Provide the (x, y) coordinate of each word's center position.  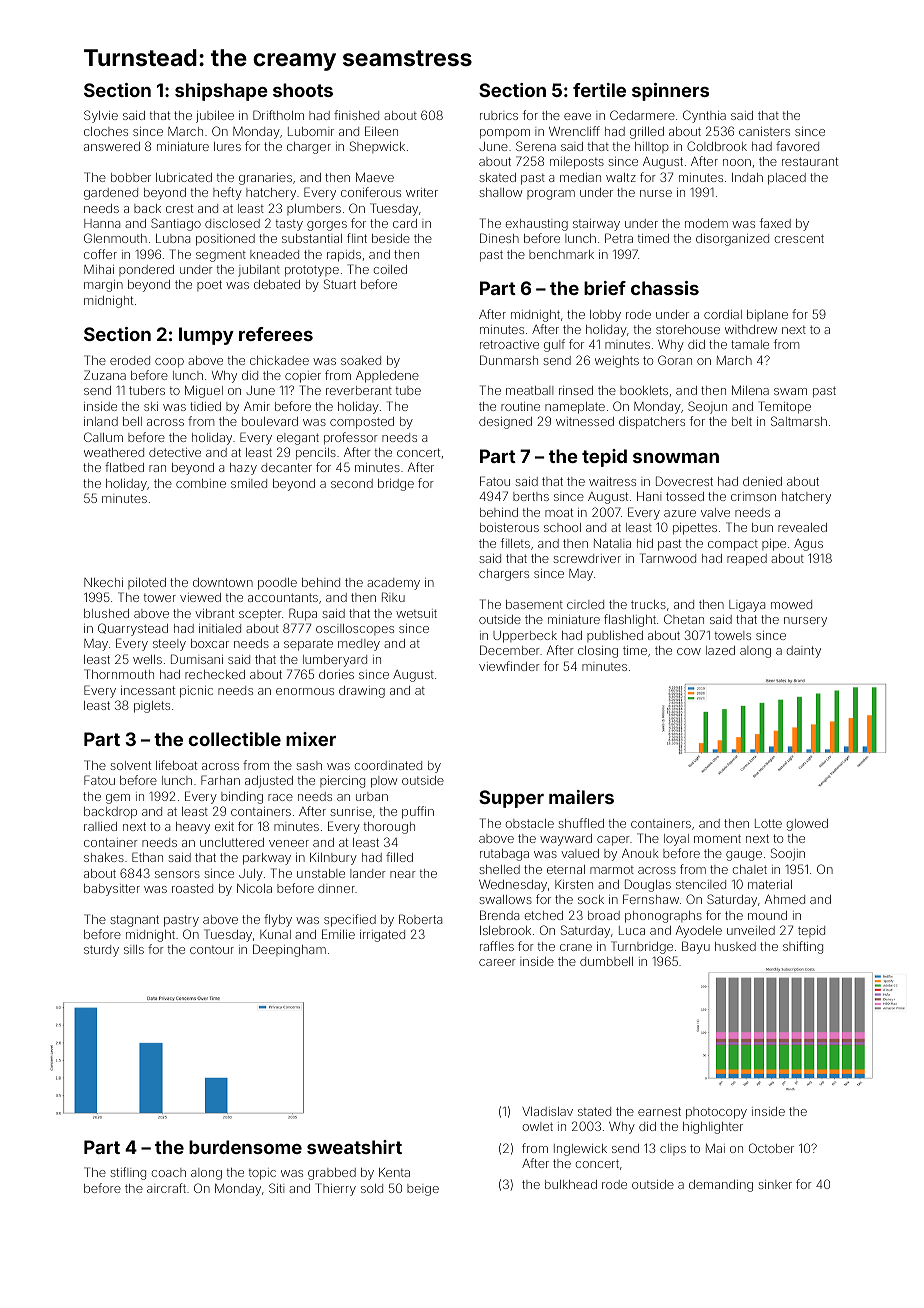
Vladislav (547, 1111)
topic (262, 1174)
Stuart (340, 284)
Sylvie (101, 116)
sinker (775, 1184)
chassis (665, 288)
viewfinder (509, 666)
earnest (659, 1111)
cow (689, 651)
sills (134, 949)
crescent (799, 238)
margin (103, 286)
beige (423, 1190)
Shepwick (377, 147)
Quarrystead (133, 629)
